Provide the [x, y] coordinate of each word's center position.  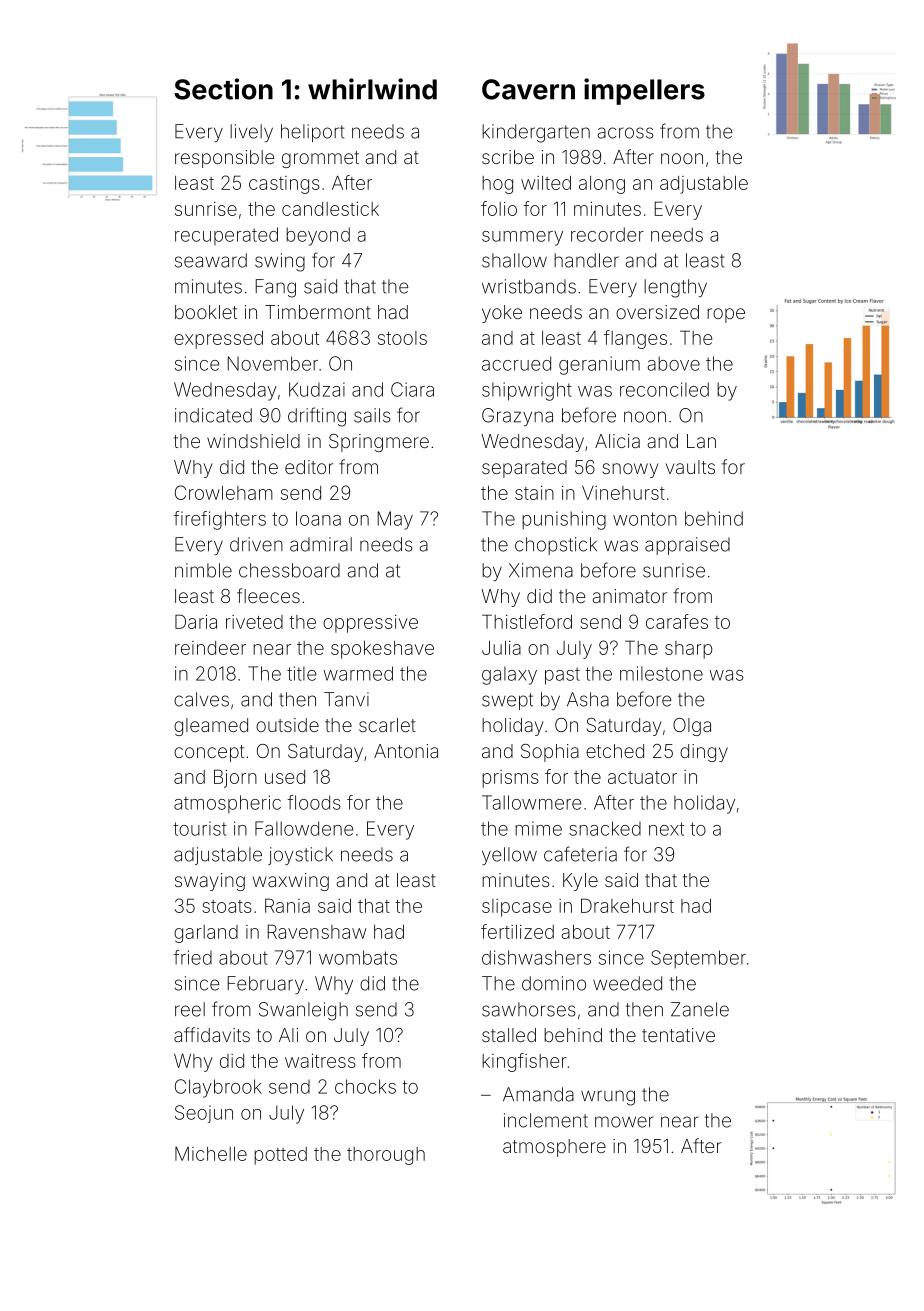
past [562, 676]
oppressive [370, 624]
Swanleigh [303, 1011]
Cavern [528, 89]
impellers [644, 91]
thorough [386, 1156]
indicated [213, 415]
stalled [509, 1035]
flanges [635, 339]
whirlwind [372, 89]
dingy [704, 753]
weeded [627, 983]
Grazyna [517, 417]
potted [280, 1156]
